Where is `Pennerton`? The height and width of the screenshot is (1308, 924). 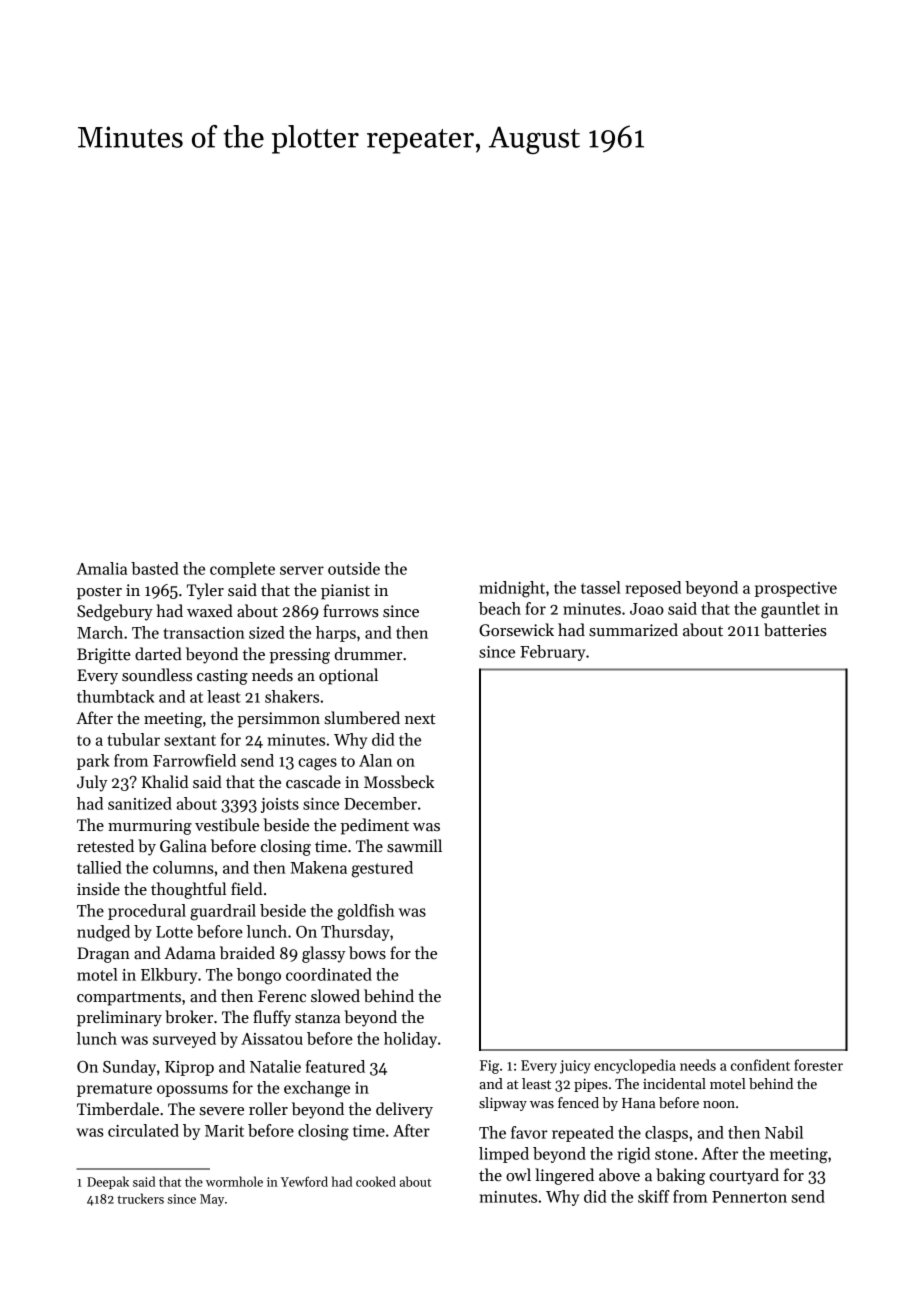 Pennerton is located at coordinates (749, 1197).
